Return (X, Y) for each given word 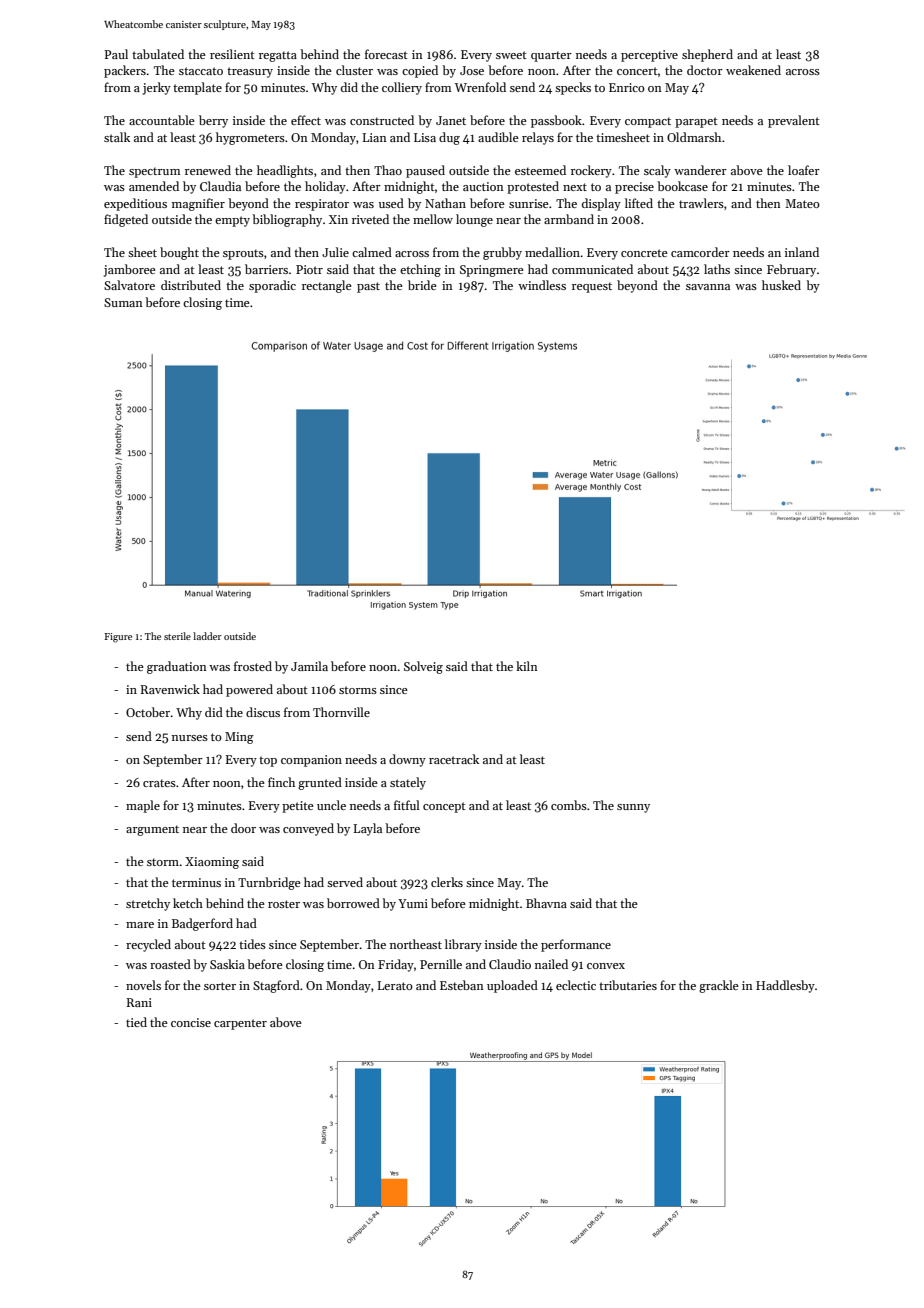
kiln (527, 666)
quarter (551, 56)
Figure (118, 638)
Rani (139, 1002)
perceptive (649, 56)
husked (781, 285)
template (197, 88)
